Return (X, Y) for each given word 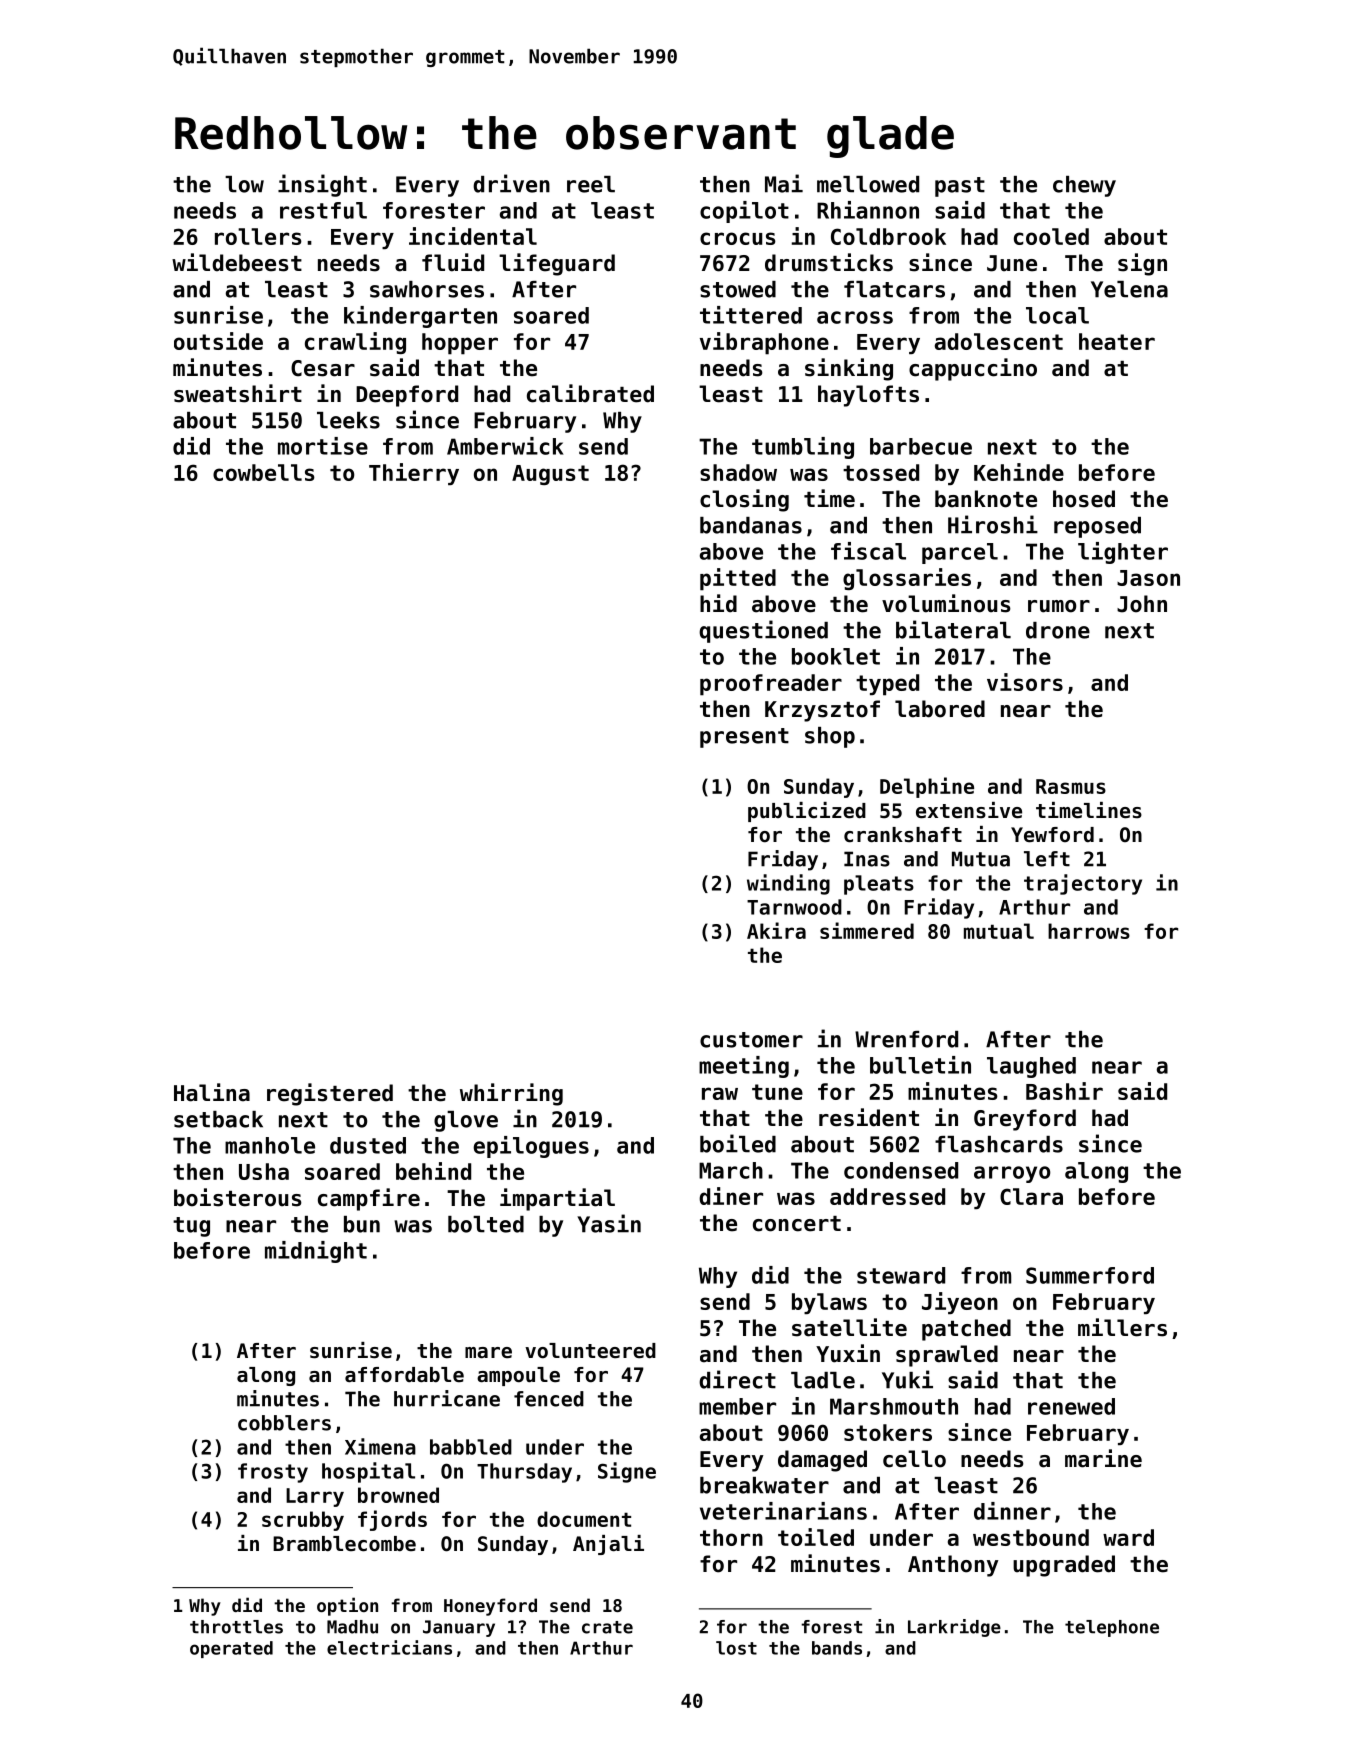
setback (218, 1119)
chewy (1084, 186)
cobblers (284, 1423)
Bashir (1064, 1091)
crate (607, 1627)
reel (591, 184)
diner (731, 1196)
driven (511, 183)
